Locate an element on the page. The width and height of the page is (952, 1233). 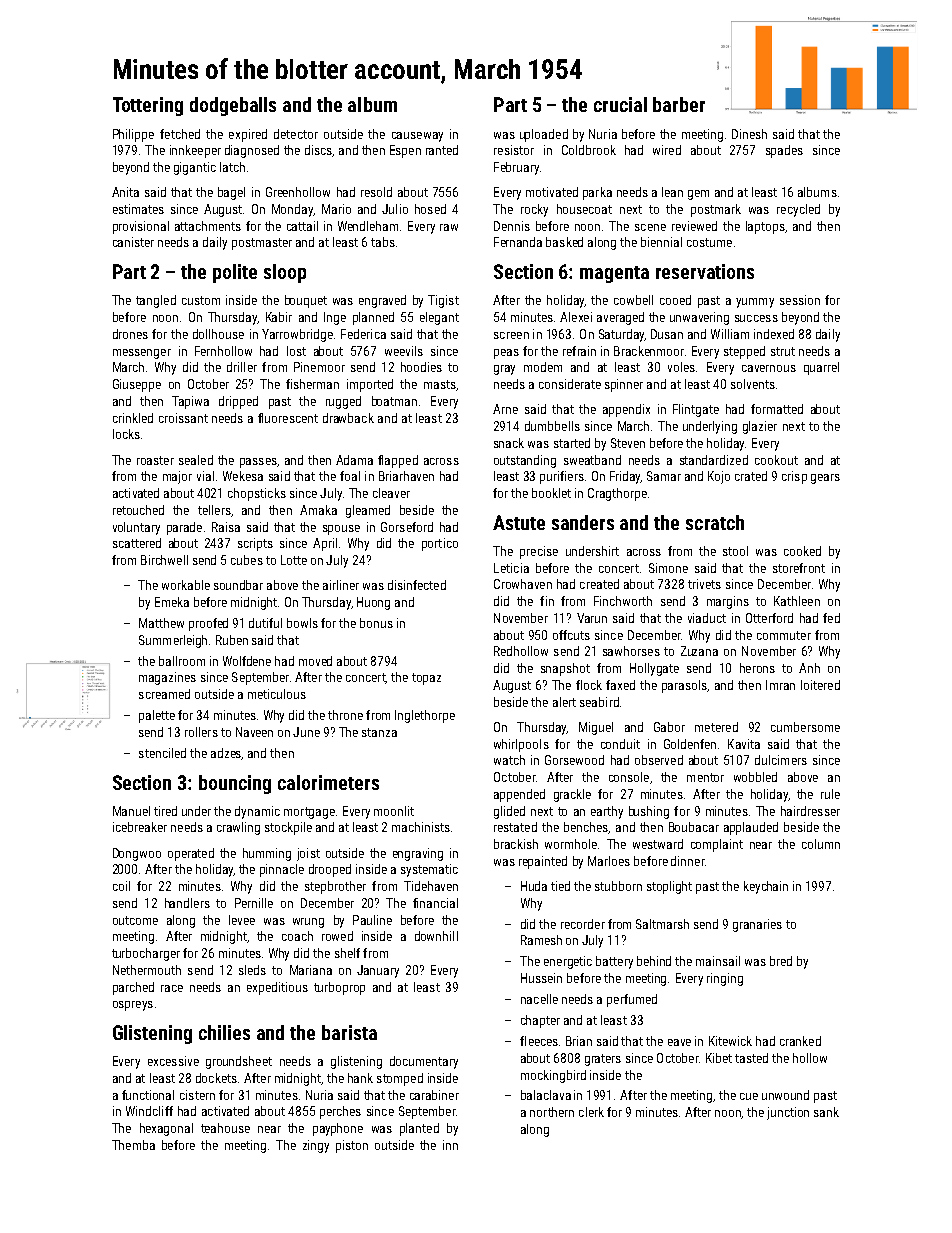
keychain is located at coordinates (766, 887).
